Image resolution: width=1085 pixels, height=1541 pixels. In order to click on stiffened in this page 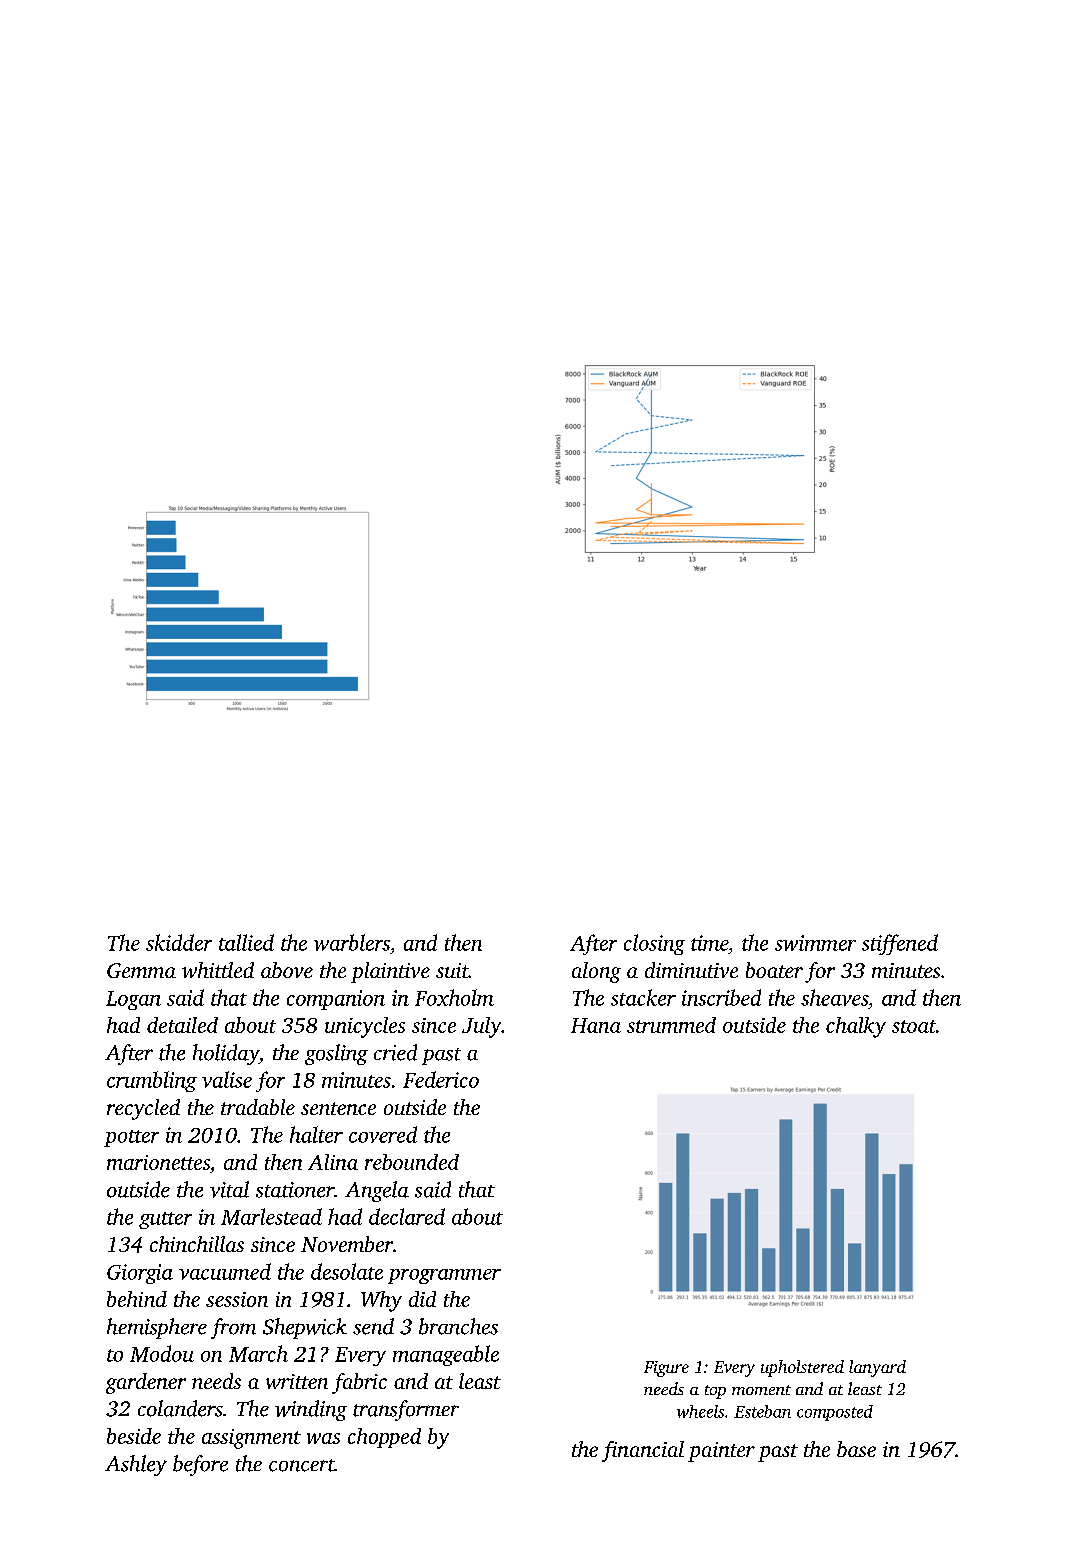, I will do `click(900, 944)`.
